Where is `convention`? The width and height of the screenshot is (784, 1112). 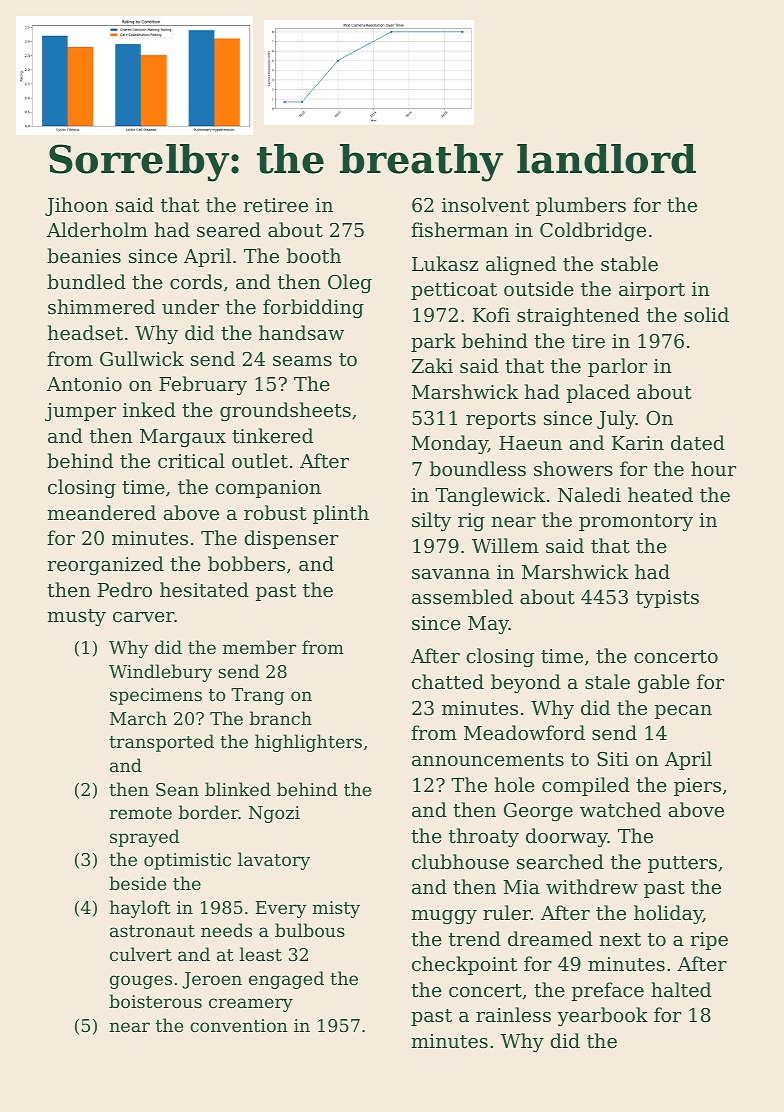 convention is located at coordinates (239, 1025).
